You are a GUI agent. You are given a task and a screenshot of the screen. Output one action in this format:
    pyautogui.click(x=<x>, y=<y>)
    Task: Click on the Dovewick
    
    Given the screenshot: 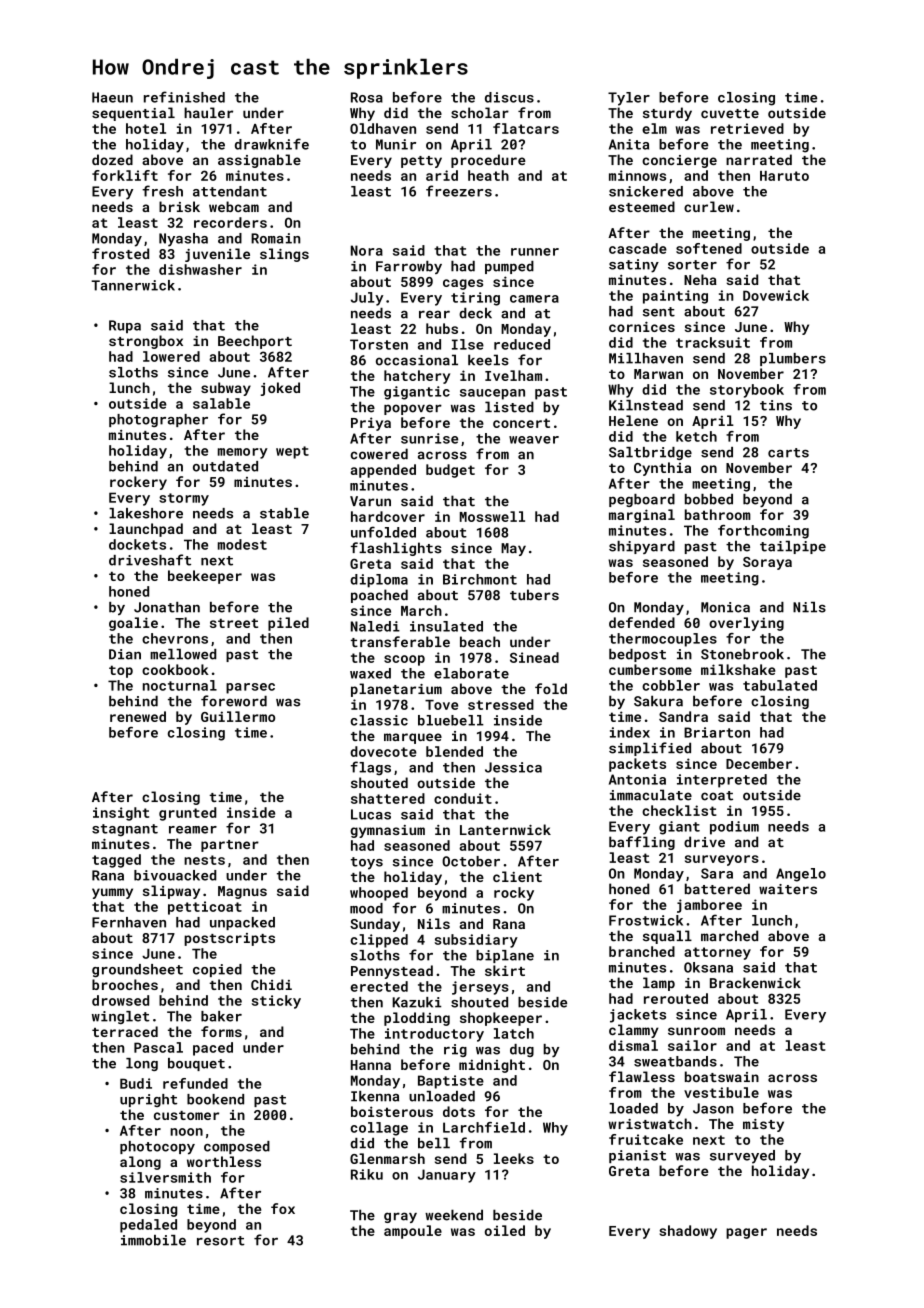 What is the action you would take?
    pyautogui.click(x=776, y=295)
